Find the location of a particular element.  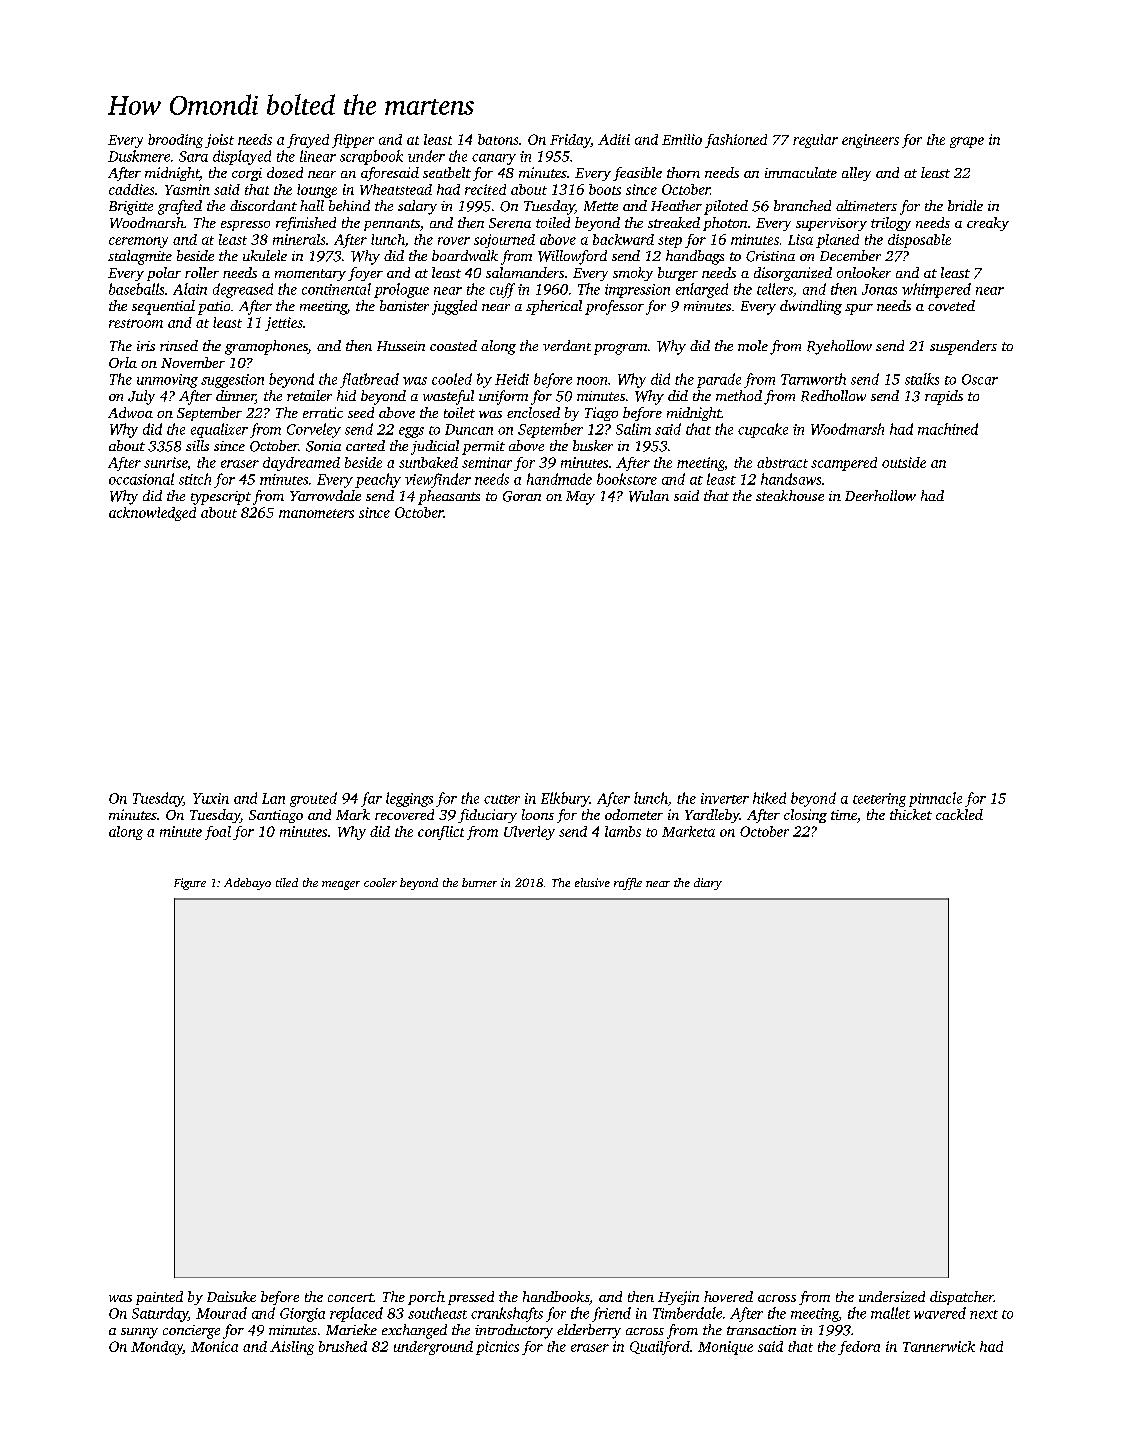

diary is located at coordinates (708, 884).
